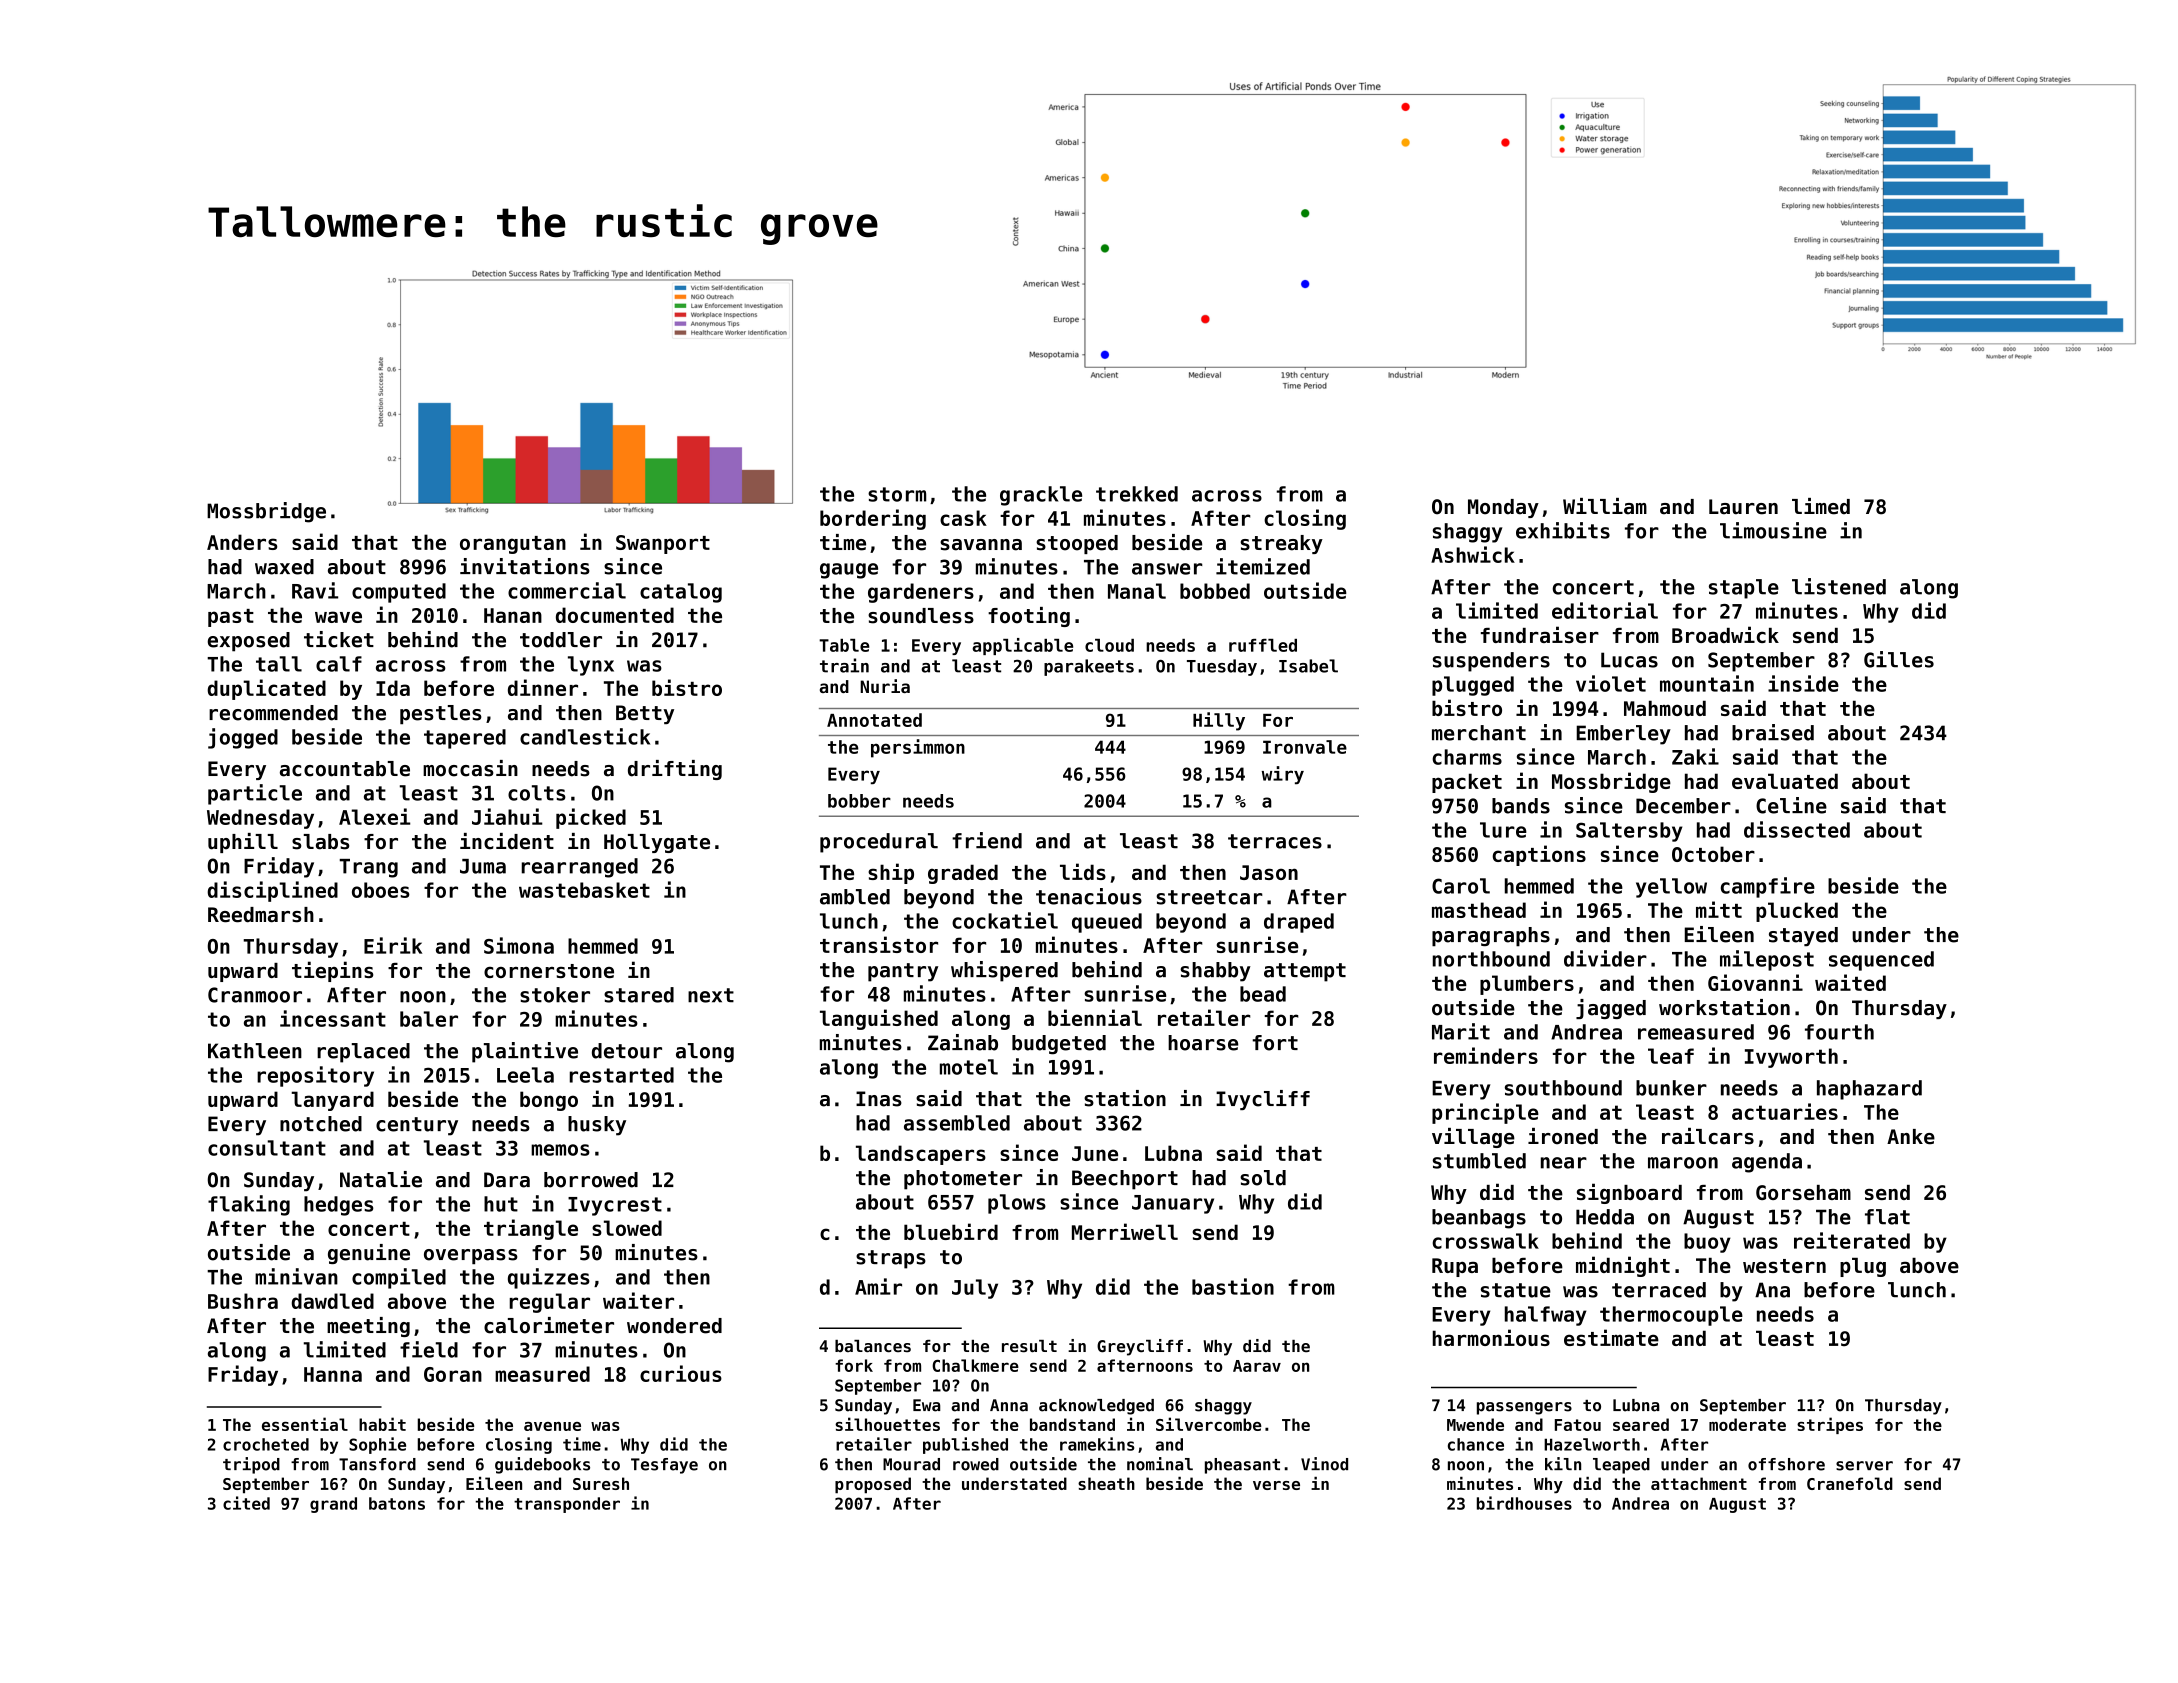 This image has height=1683, width=2178. I want to click on limed, so click(1821, 506).
